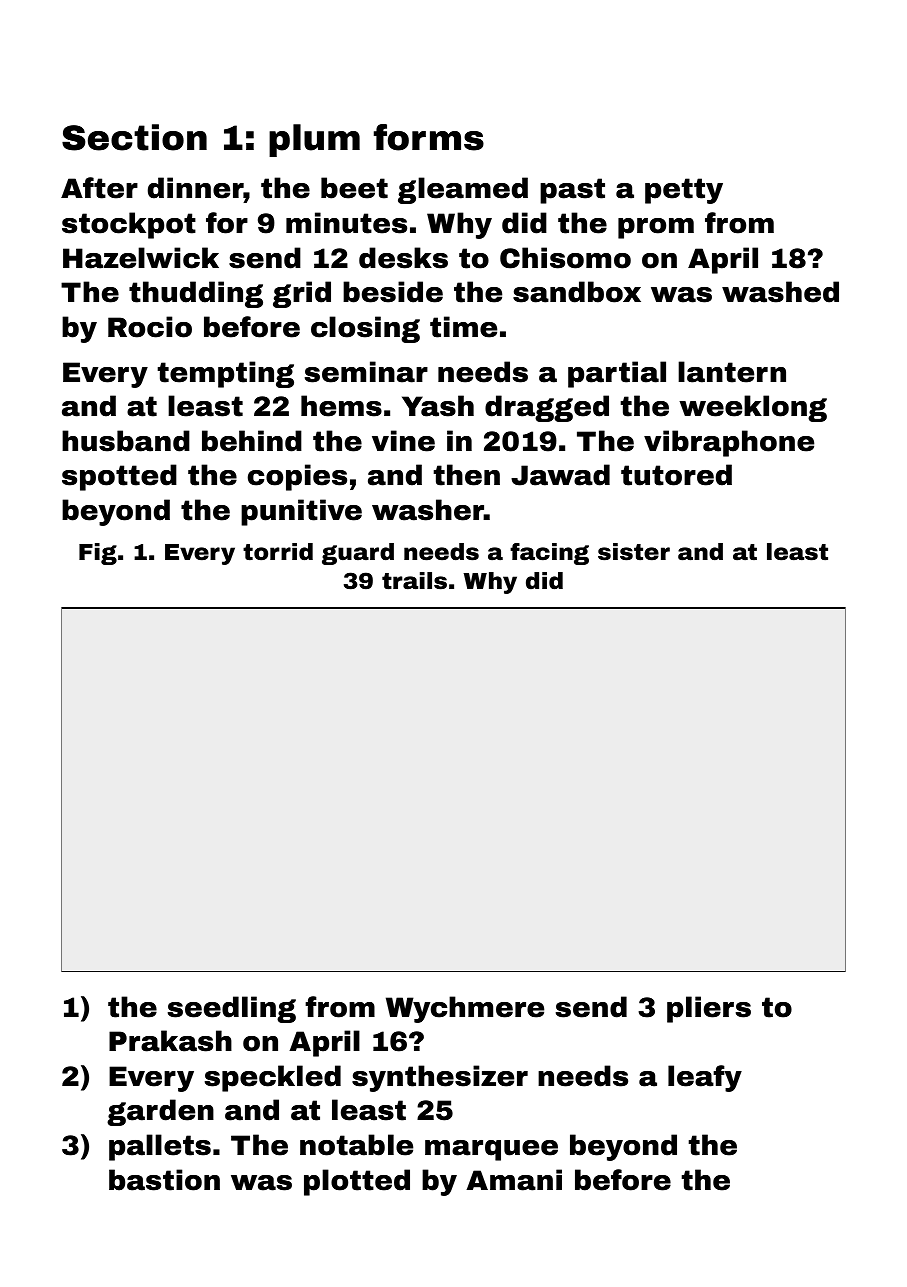 This screenshot has width=907, height=1287. I want to click on seedling, so click(232, 1009).
